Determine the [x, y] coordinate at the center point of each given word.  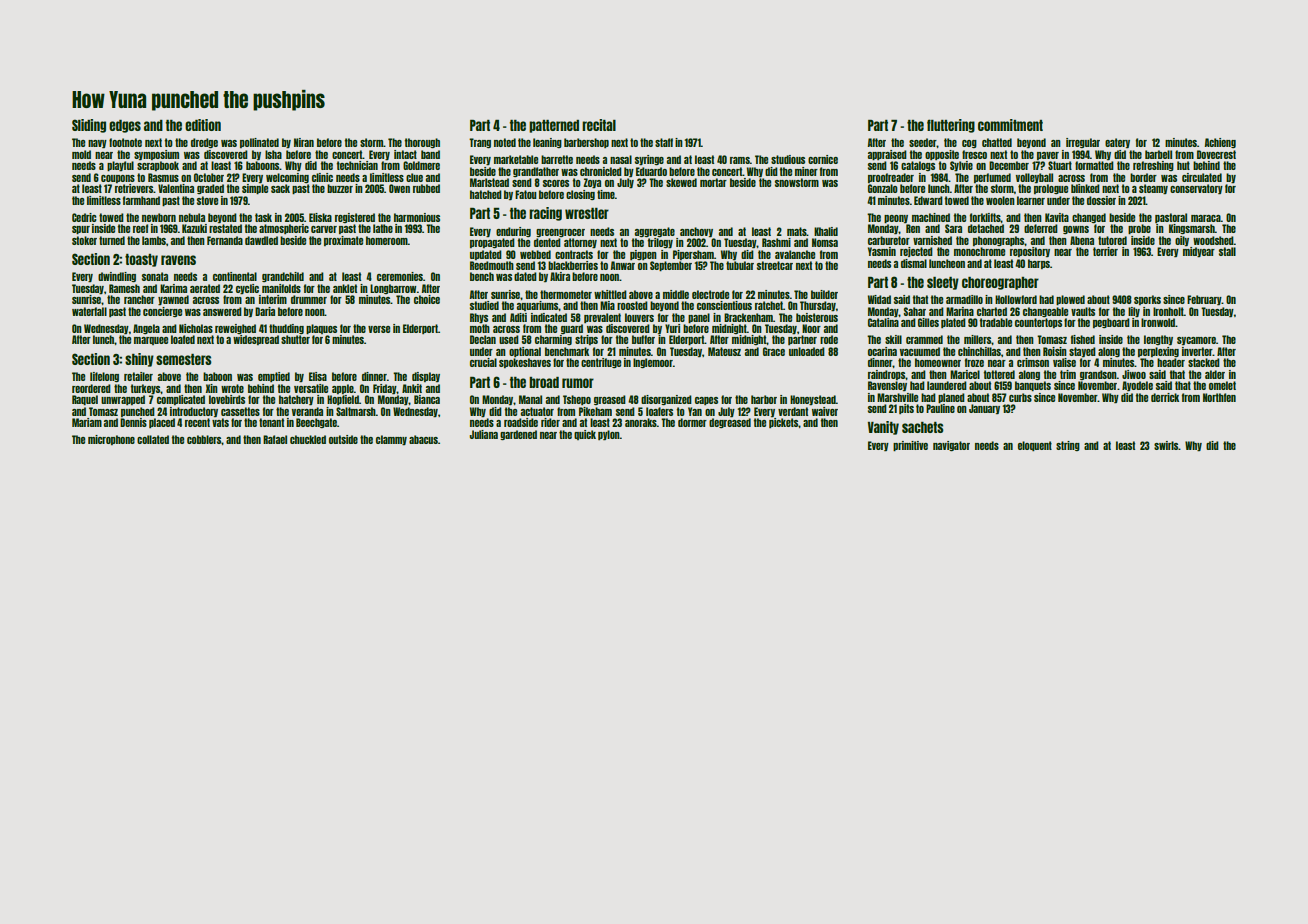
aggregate [655, 232]
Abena [1082, 240]
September [671, 266]
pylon [609, 435]
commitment [1010, 125]
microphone [111, 440]
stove [207, 200]
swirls [1166, 445]
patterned [554, 126]
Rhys [479, 318]
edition [203, 125]
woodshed [1213, 240]
